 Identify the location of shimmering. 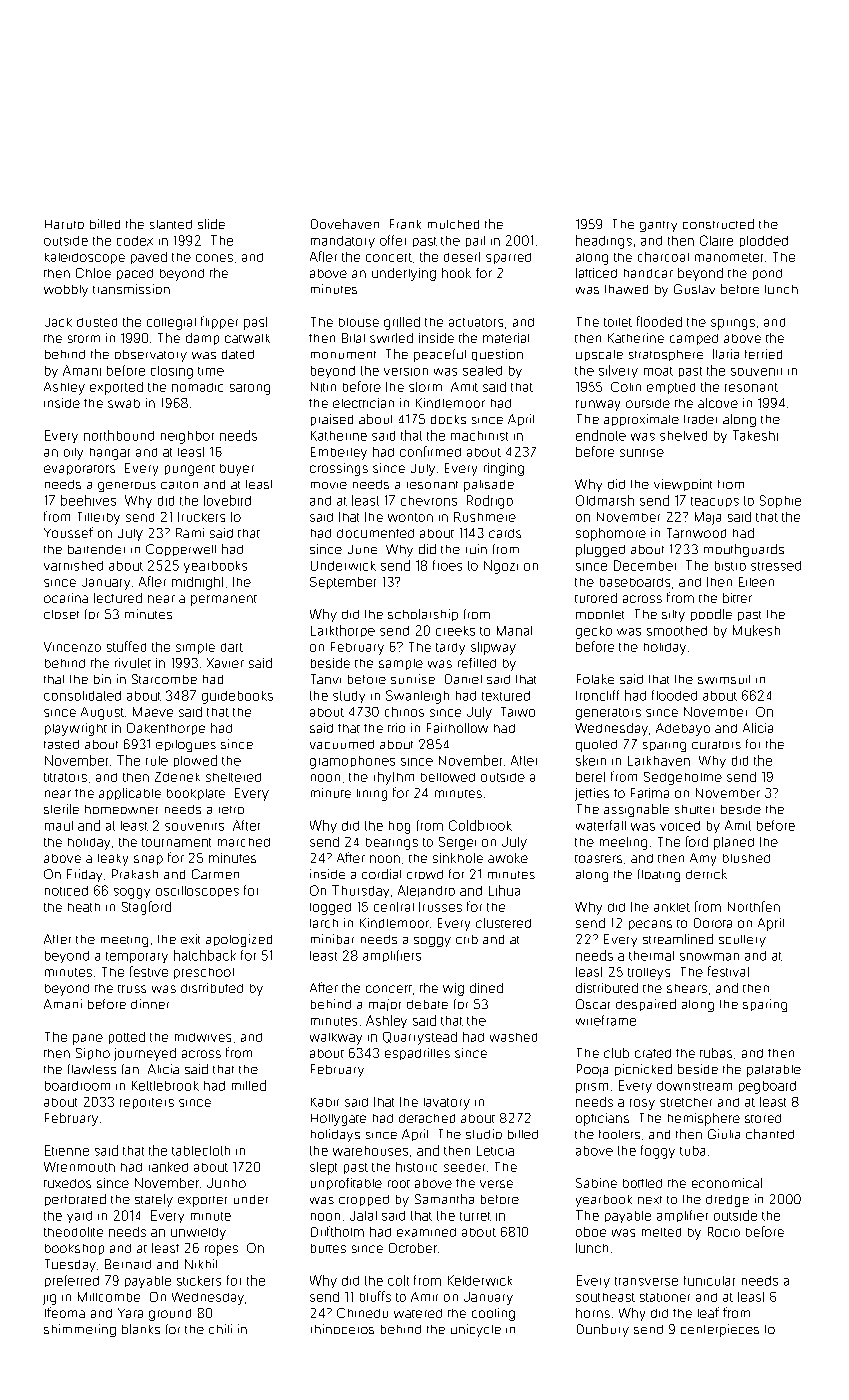
(80, 1330).
